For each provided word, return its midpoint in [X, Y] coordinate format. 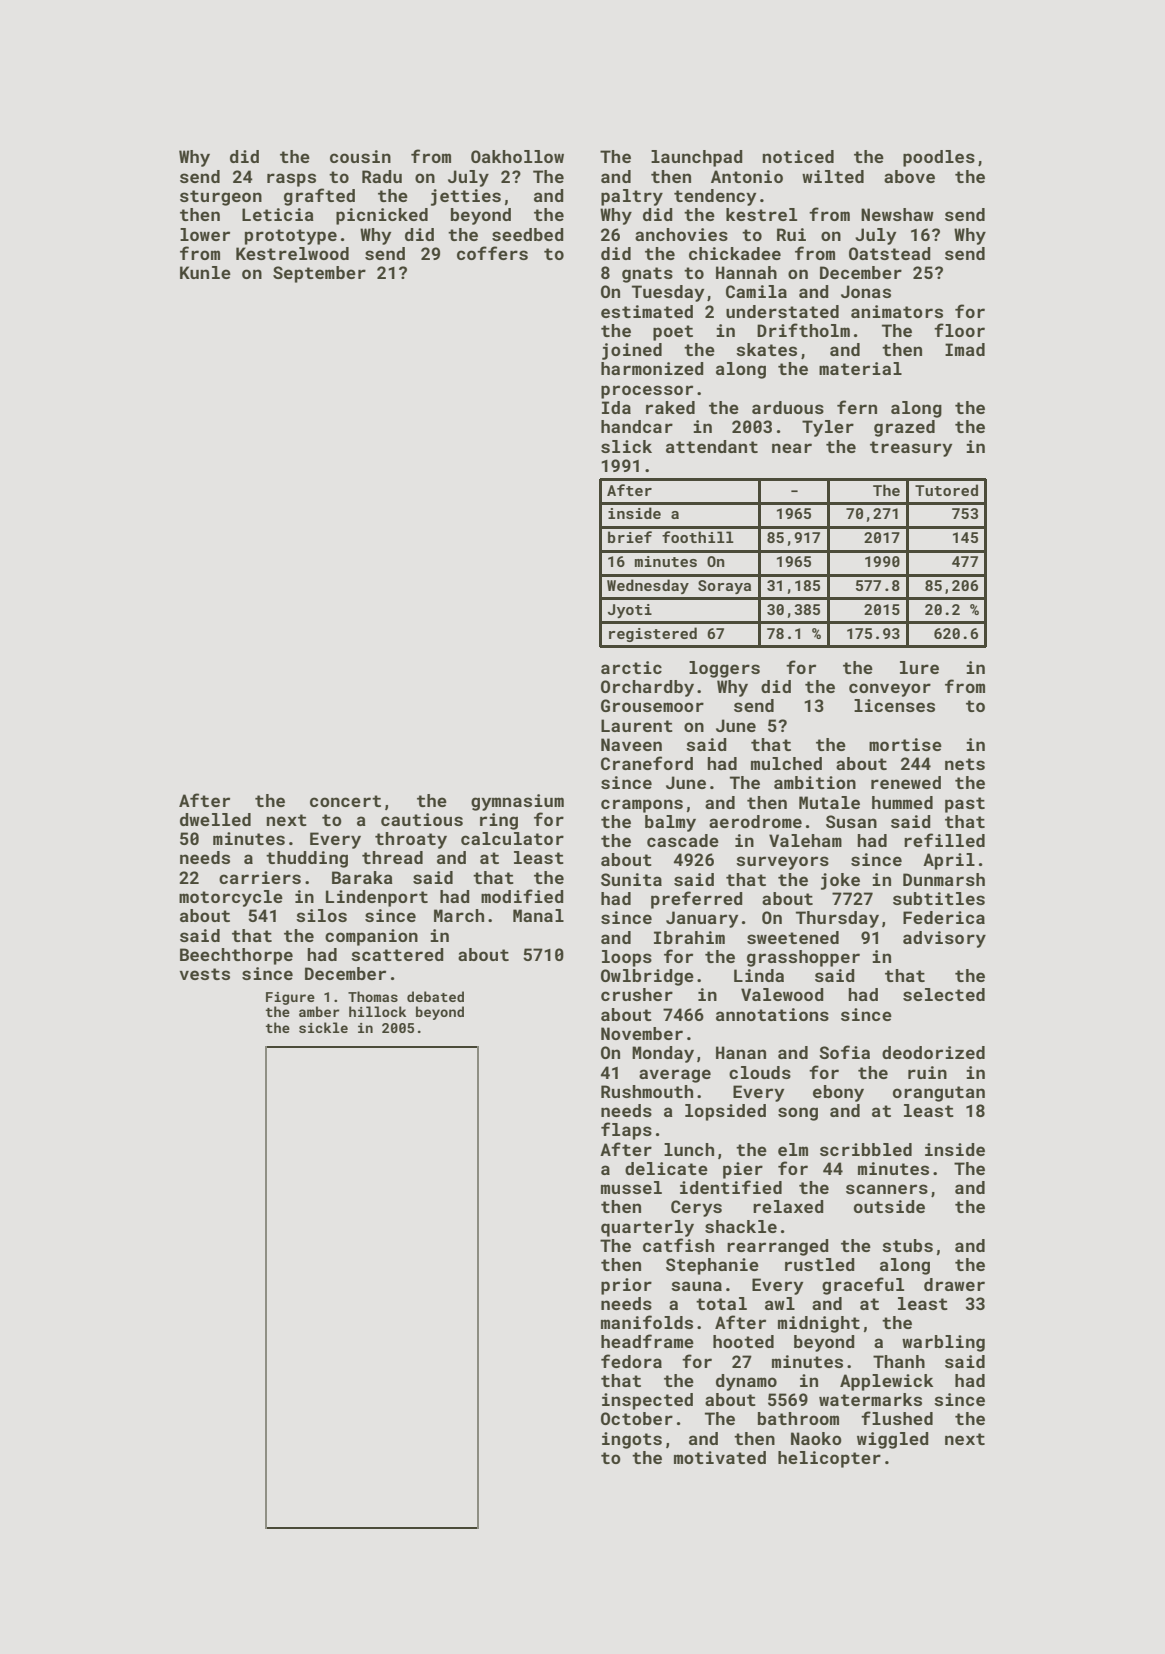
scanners [887, 1189]
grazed [904, 428]
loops [627, 958]
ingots [632, 1440]
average [675, 1076]
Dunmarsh [944, 879]
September [319, 274]
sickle [323, 1027]
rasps [291, 180]
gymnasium [517, 802]
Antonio [747, 176]
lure [919, 667]
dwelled [215, 819]
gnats [647, 275]
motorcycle [231, 898]
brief [630, 537]
